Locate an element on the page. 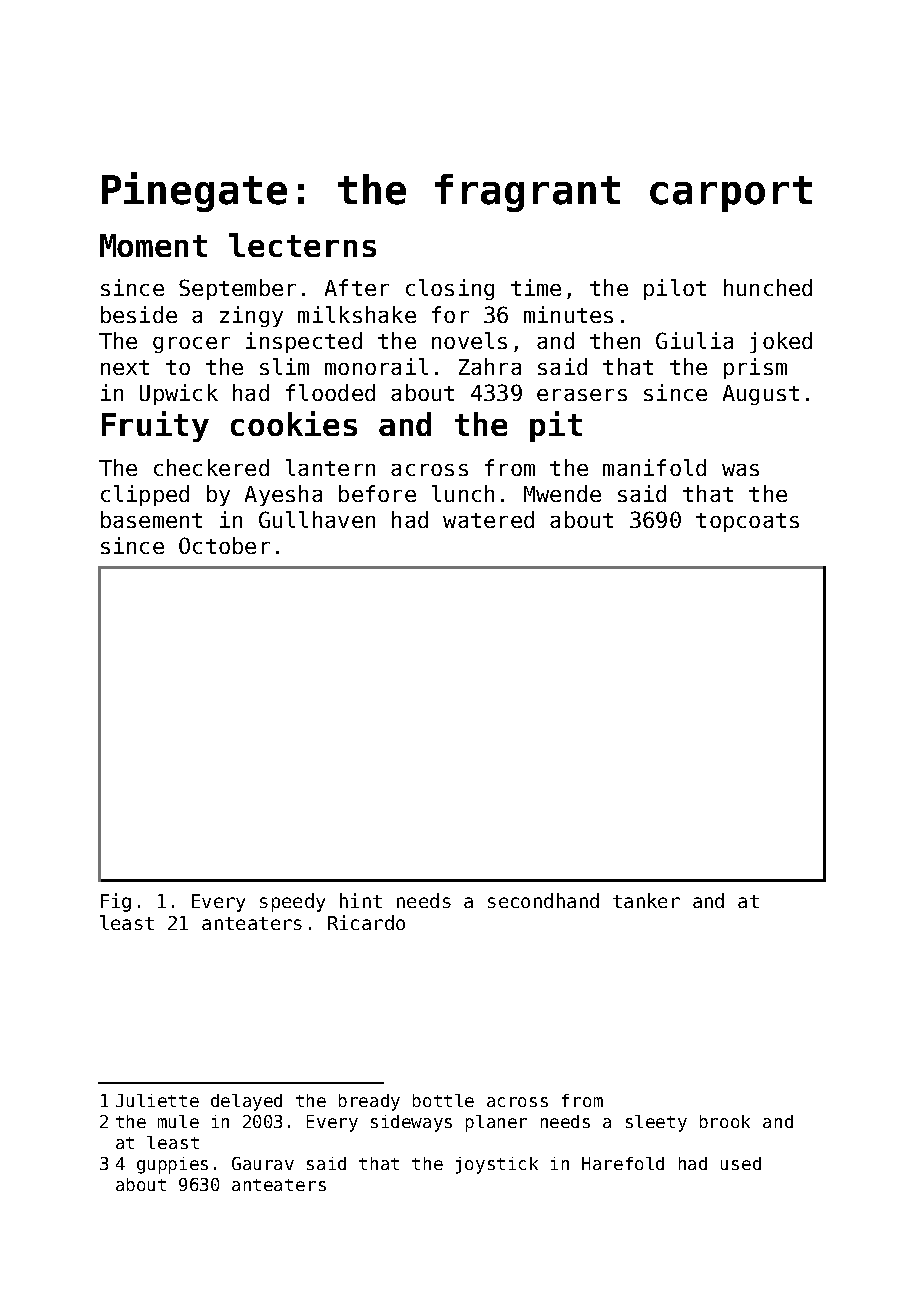 This page has height=1311, width=924. bready is located at coordinates (369, 1102).
